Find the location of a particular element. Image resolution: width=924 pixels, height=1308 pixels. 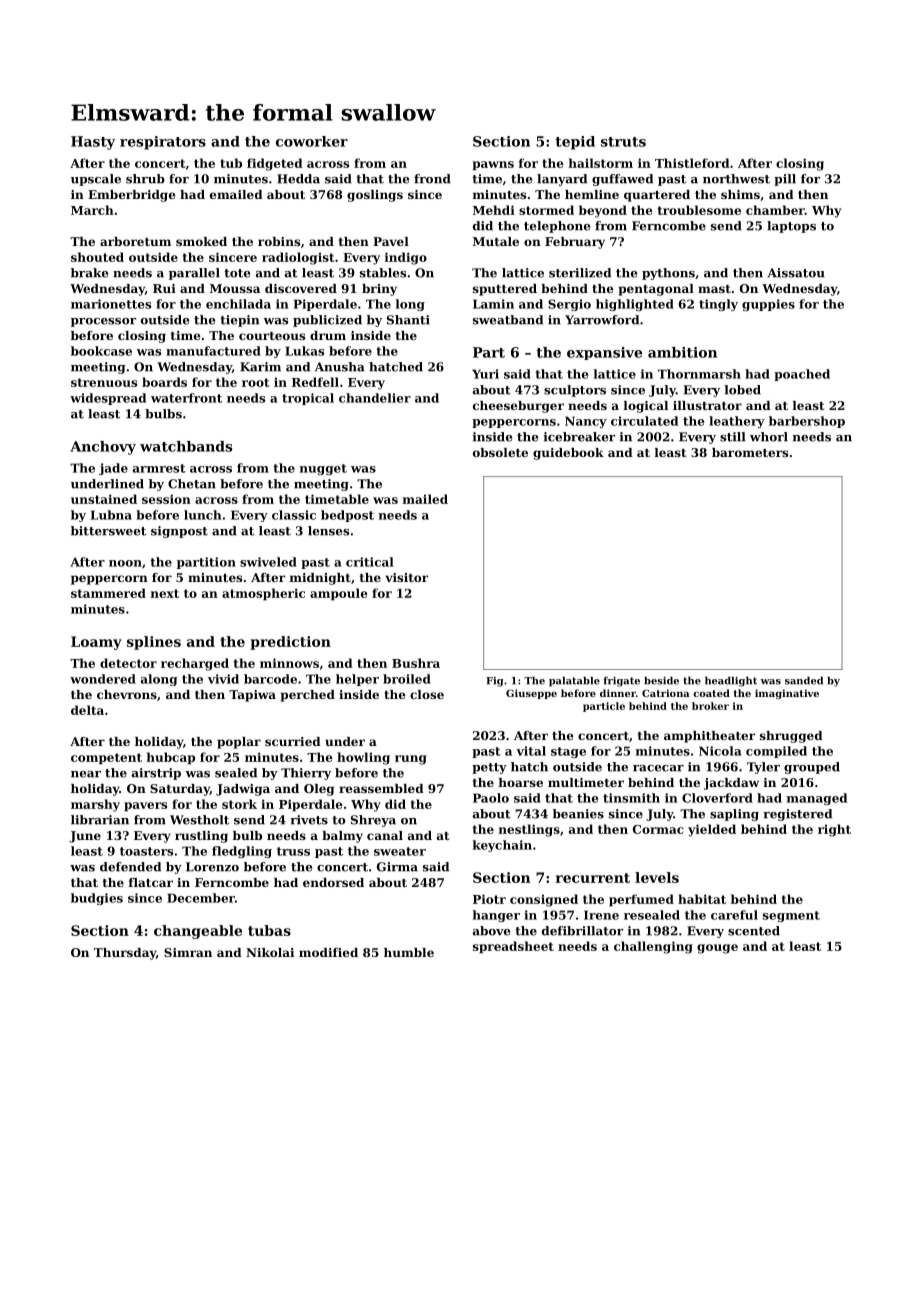

Thursday is located at coordinates (125, 954).
